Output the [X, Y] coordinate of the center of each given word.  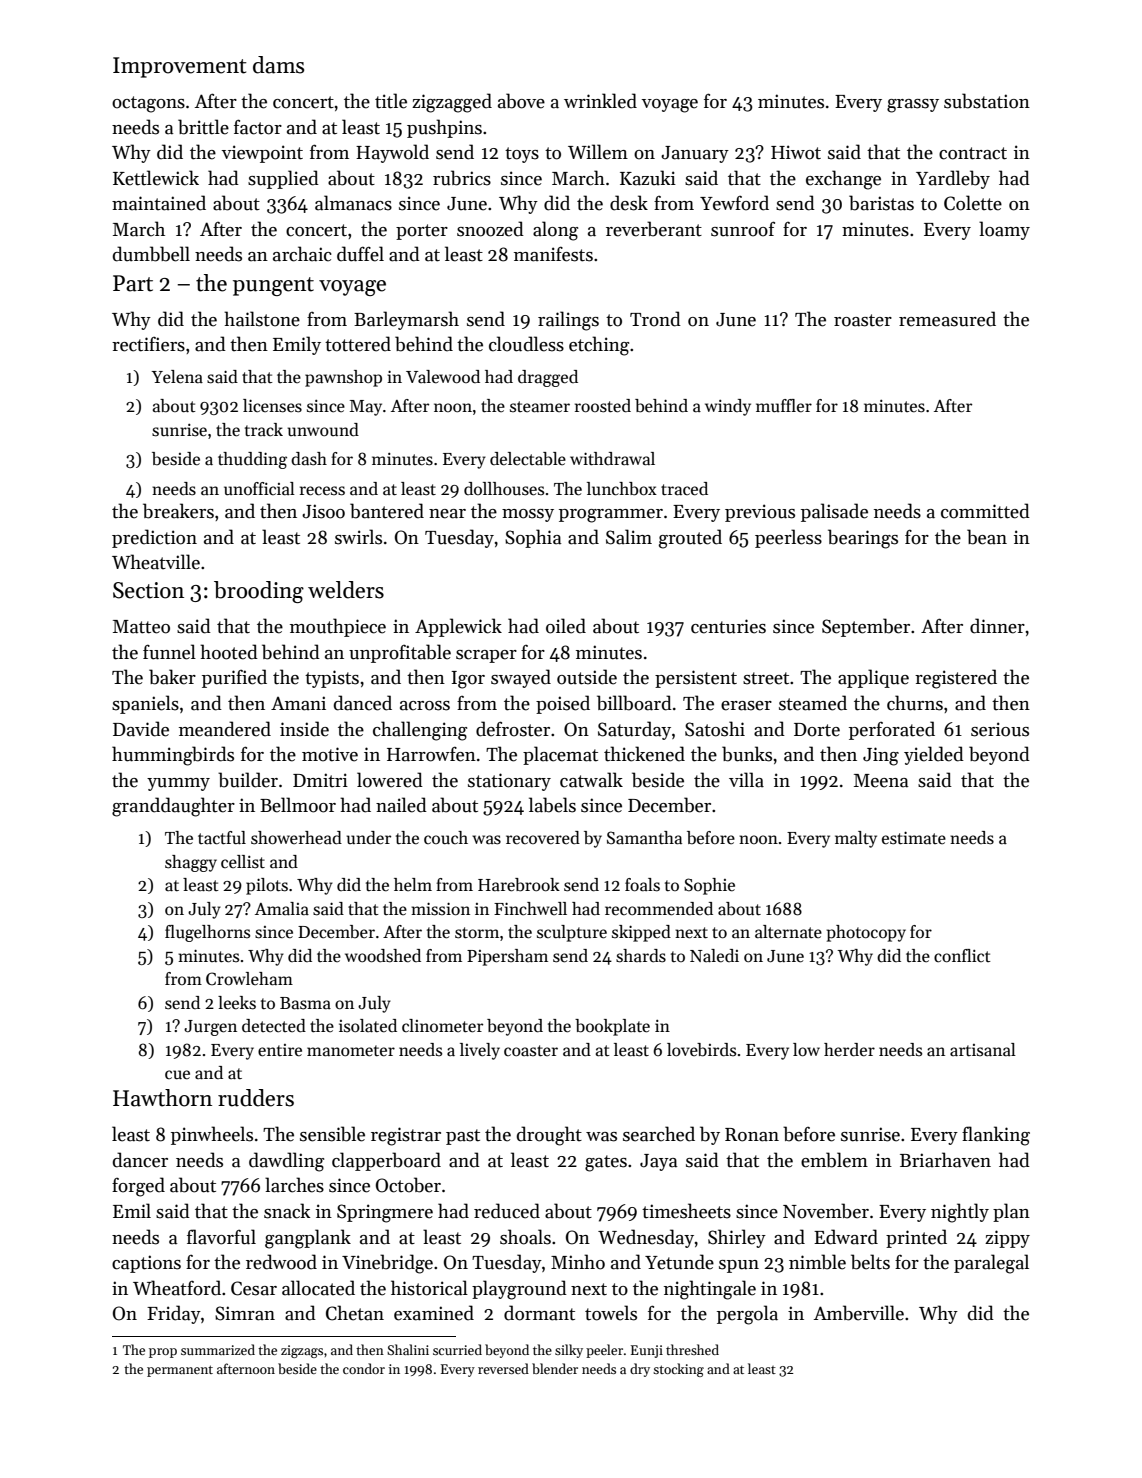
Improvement [180, 67]
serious [1000, 729]
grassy [913, 106]
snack [287, 1211]
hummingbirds [173, 756]
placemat [560, 755]
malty [856, 839]
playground [519, 1290]
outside [587, 677]
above [521, 101]
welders [346, 590]
